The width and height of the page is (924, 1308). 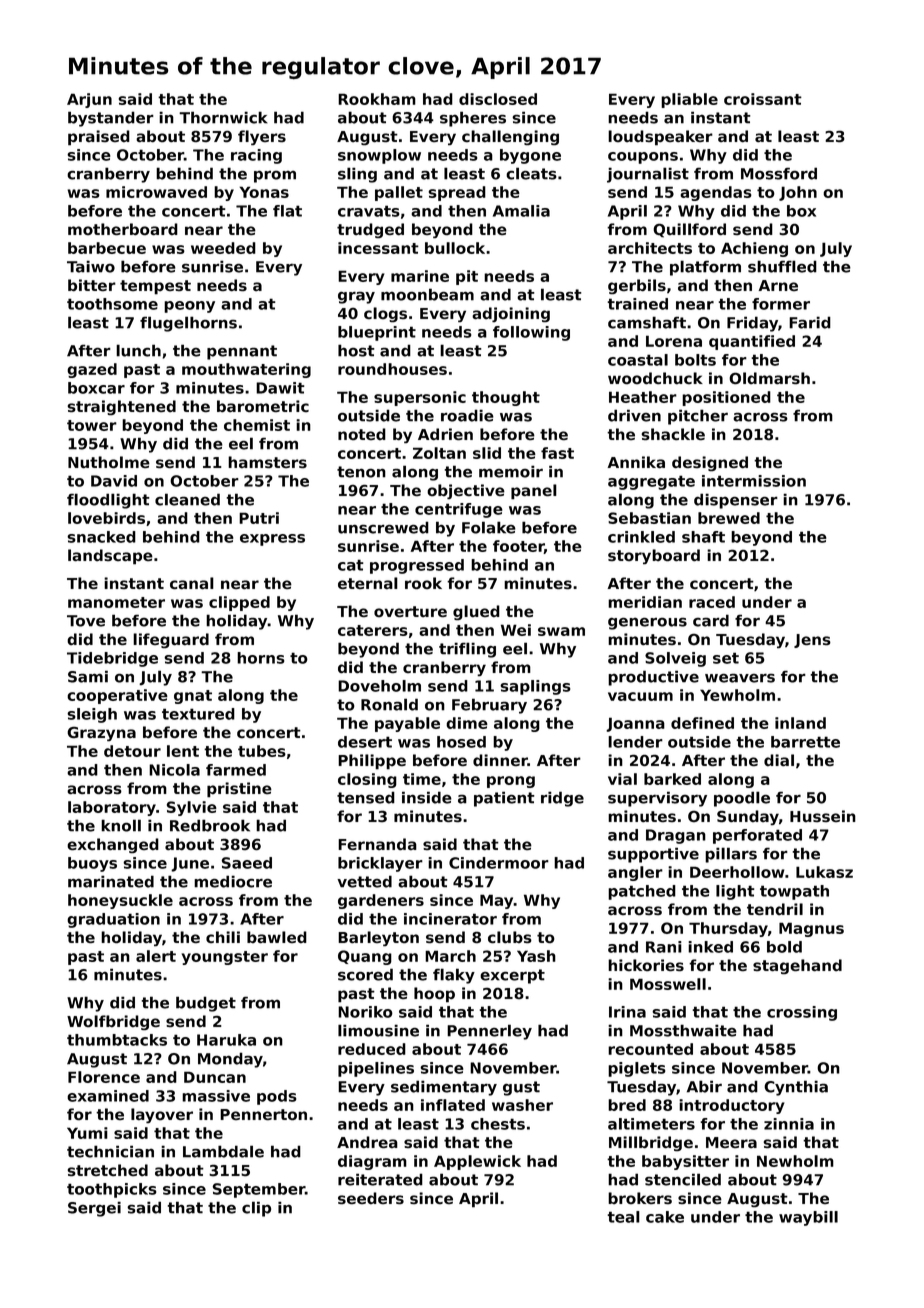 I want to click on crossing, so click(x=802, y=1013).
